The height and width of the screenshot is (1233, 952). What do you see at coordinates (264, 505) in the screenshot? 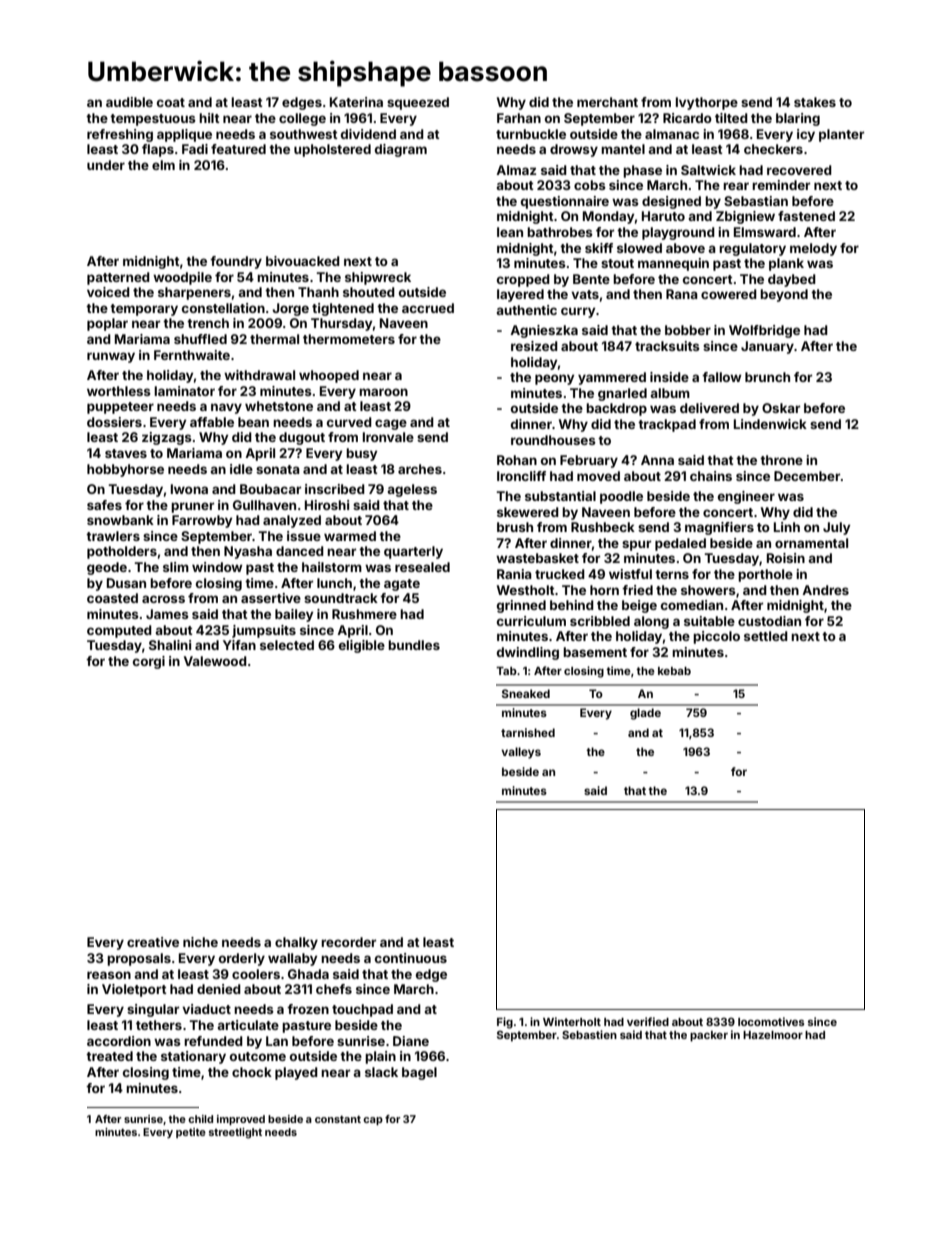
I see `Gullhaven` at bounding box center [264, 505].
